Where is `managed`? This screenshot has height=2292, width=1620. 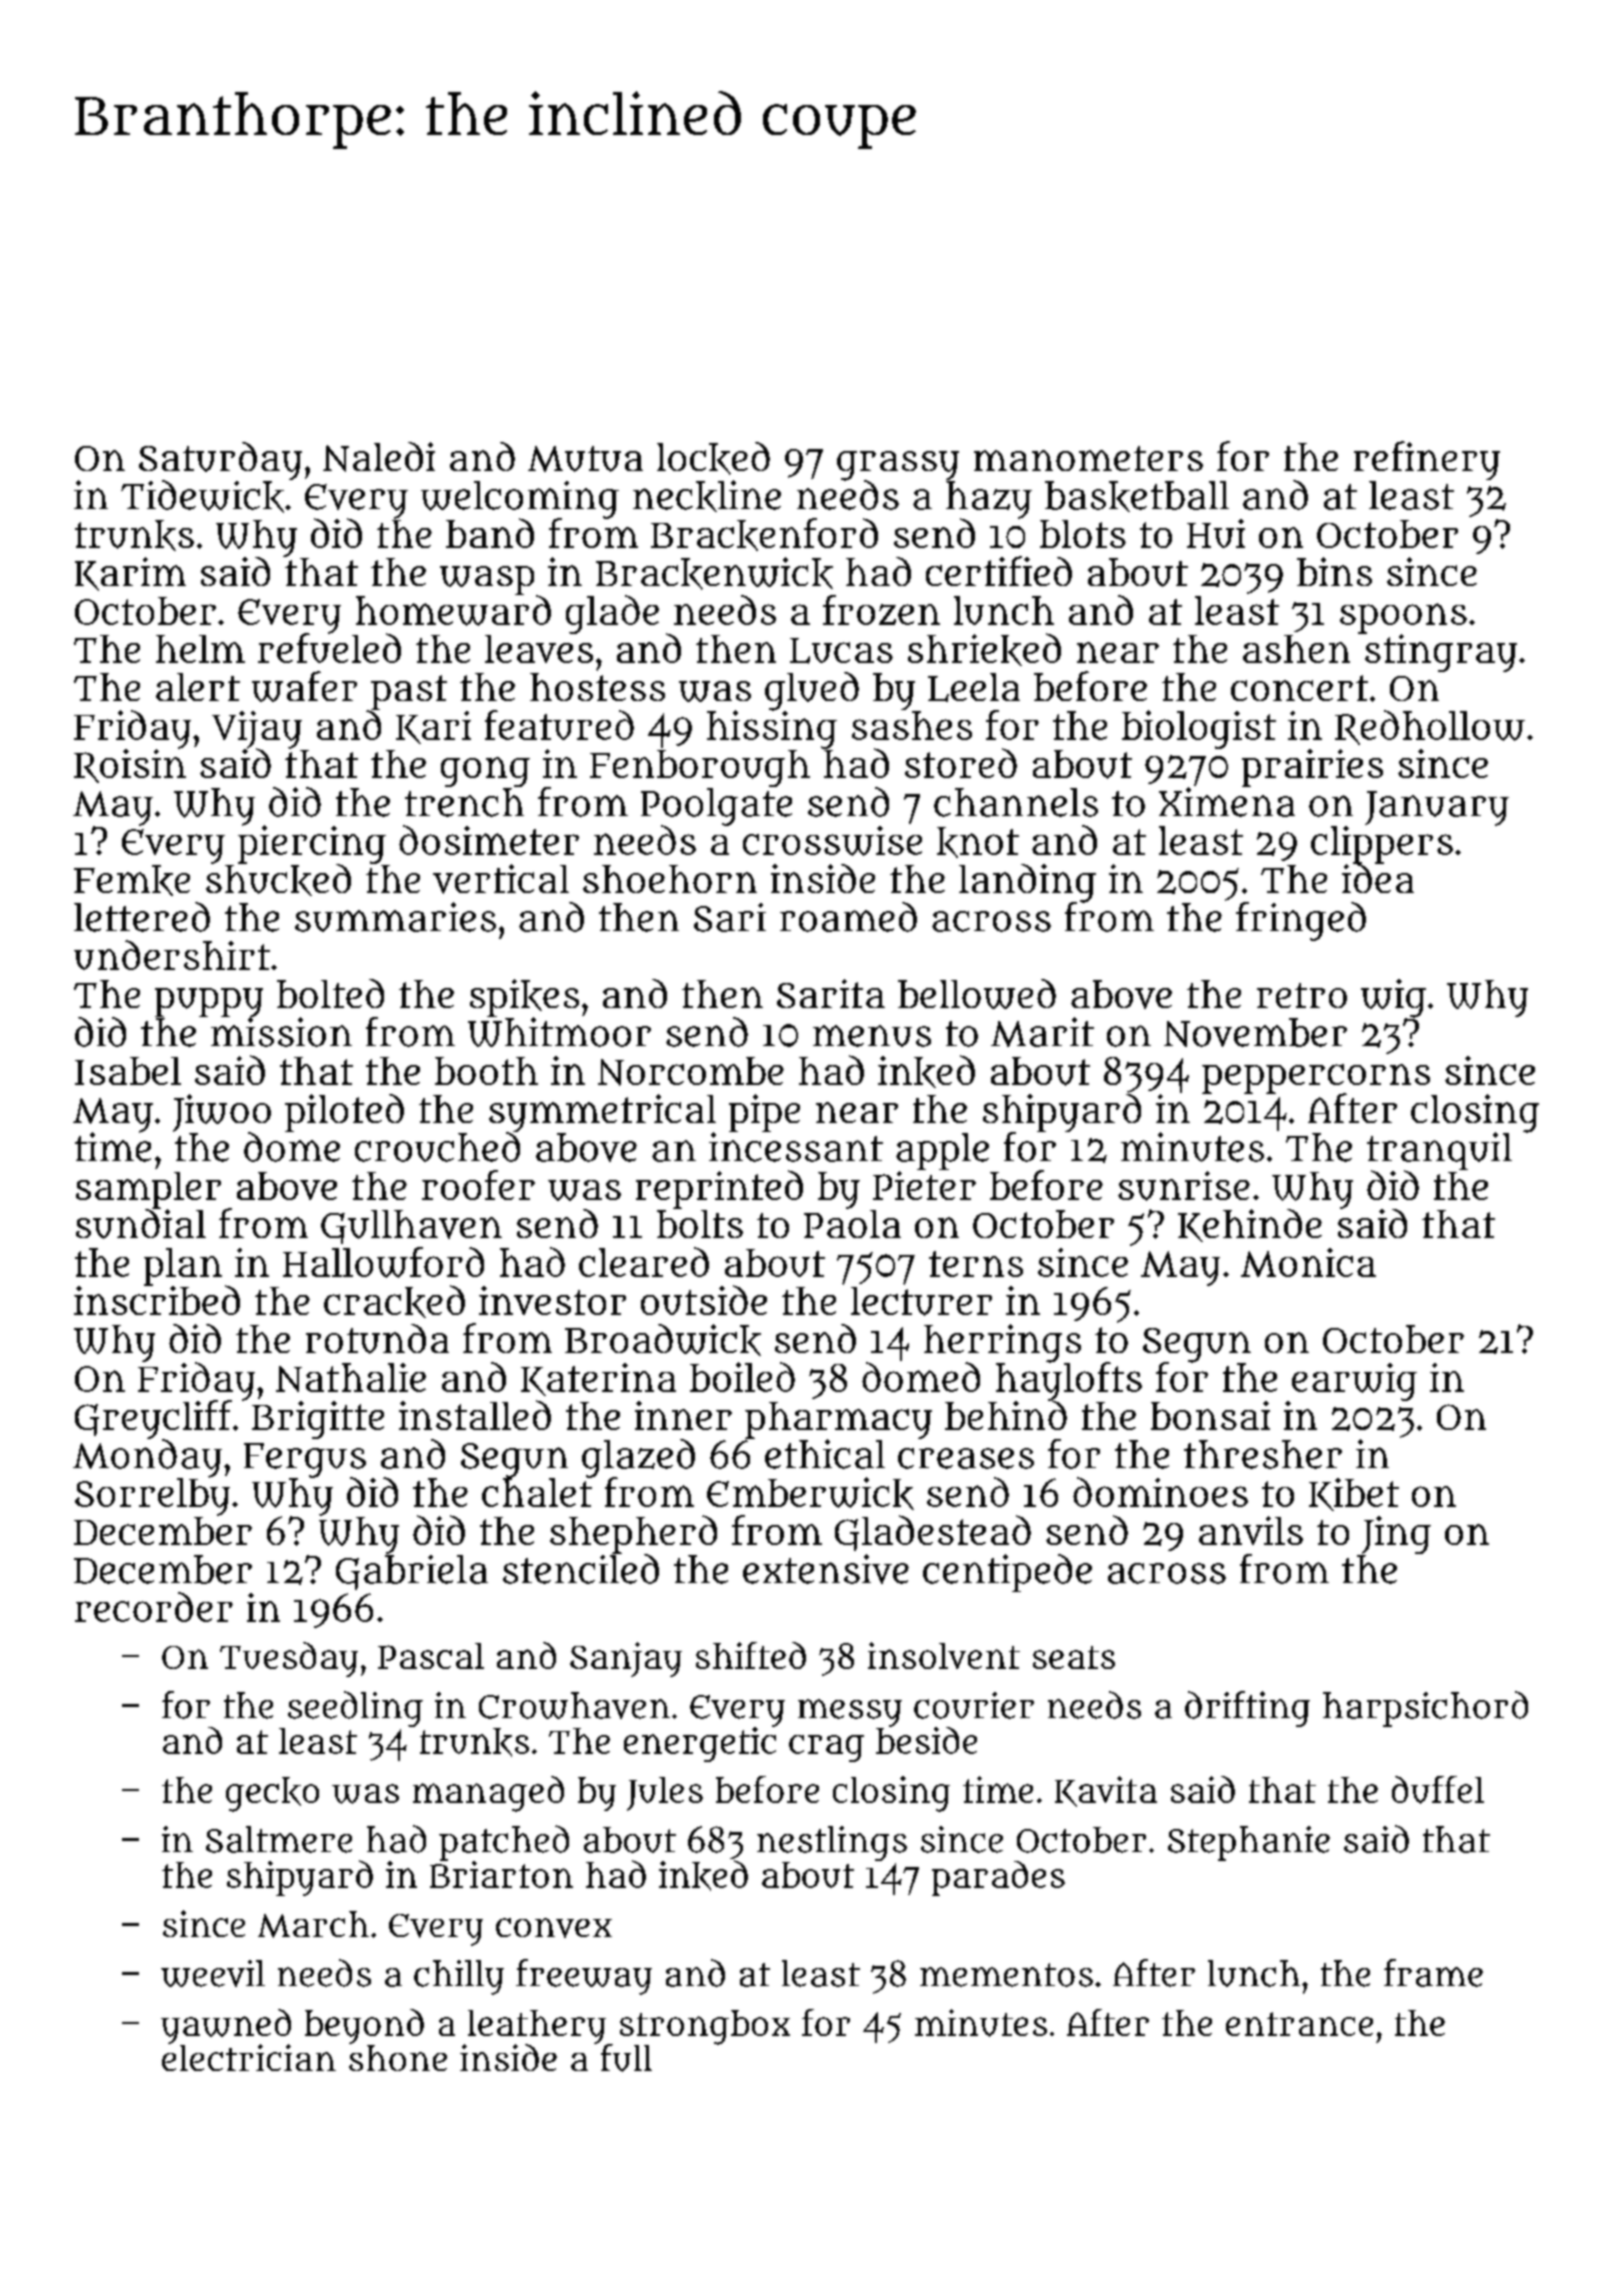
managed is located at coordinates (488, 1794).
